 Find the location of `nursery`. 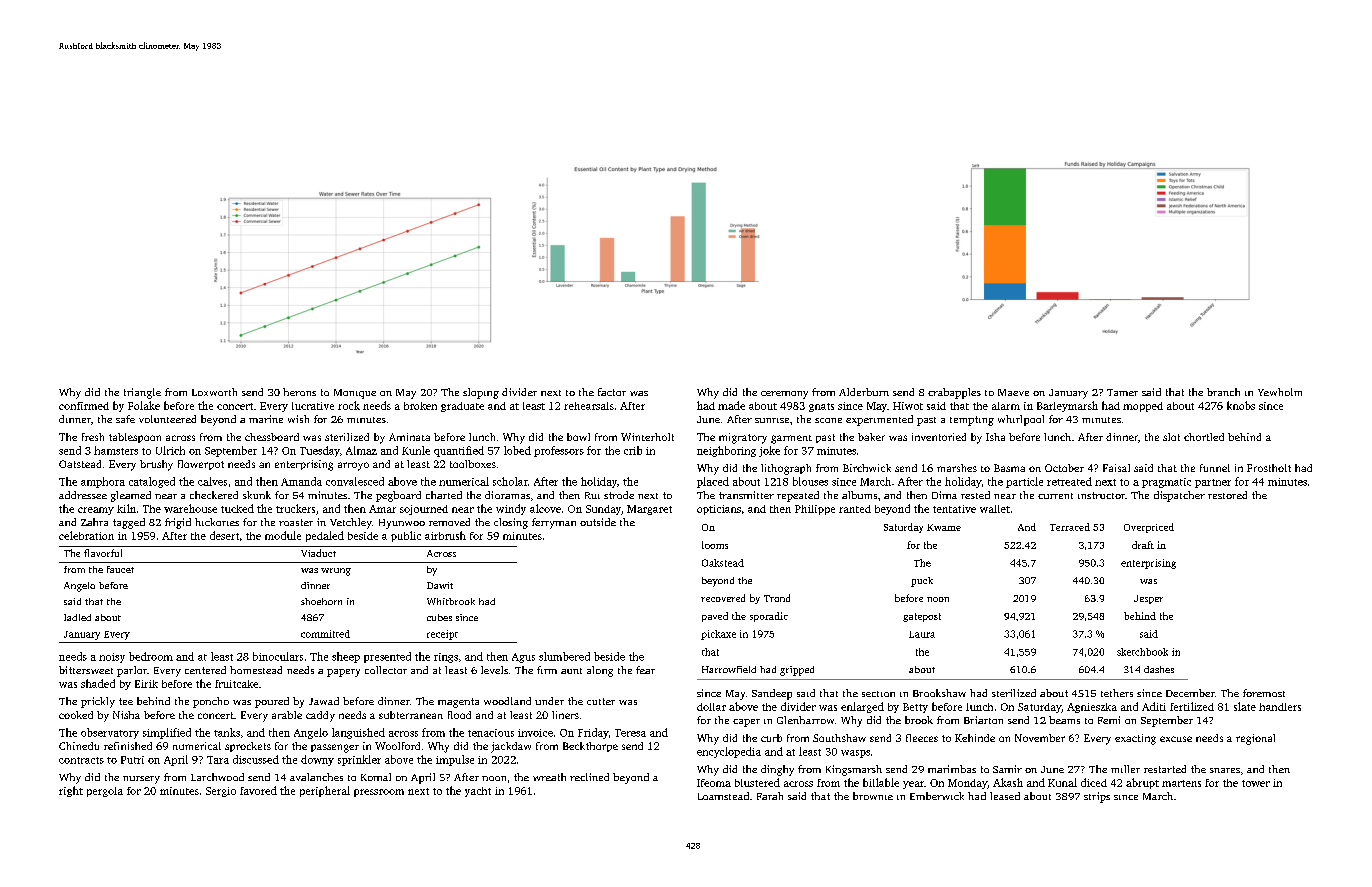

nursery is located at coordinates (141, 780).
